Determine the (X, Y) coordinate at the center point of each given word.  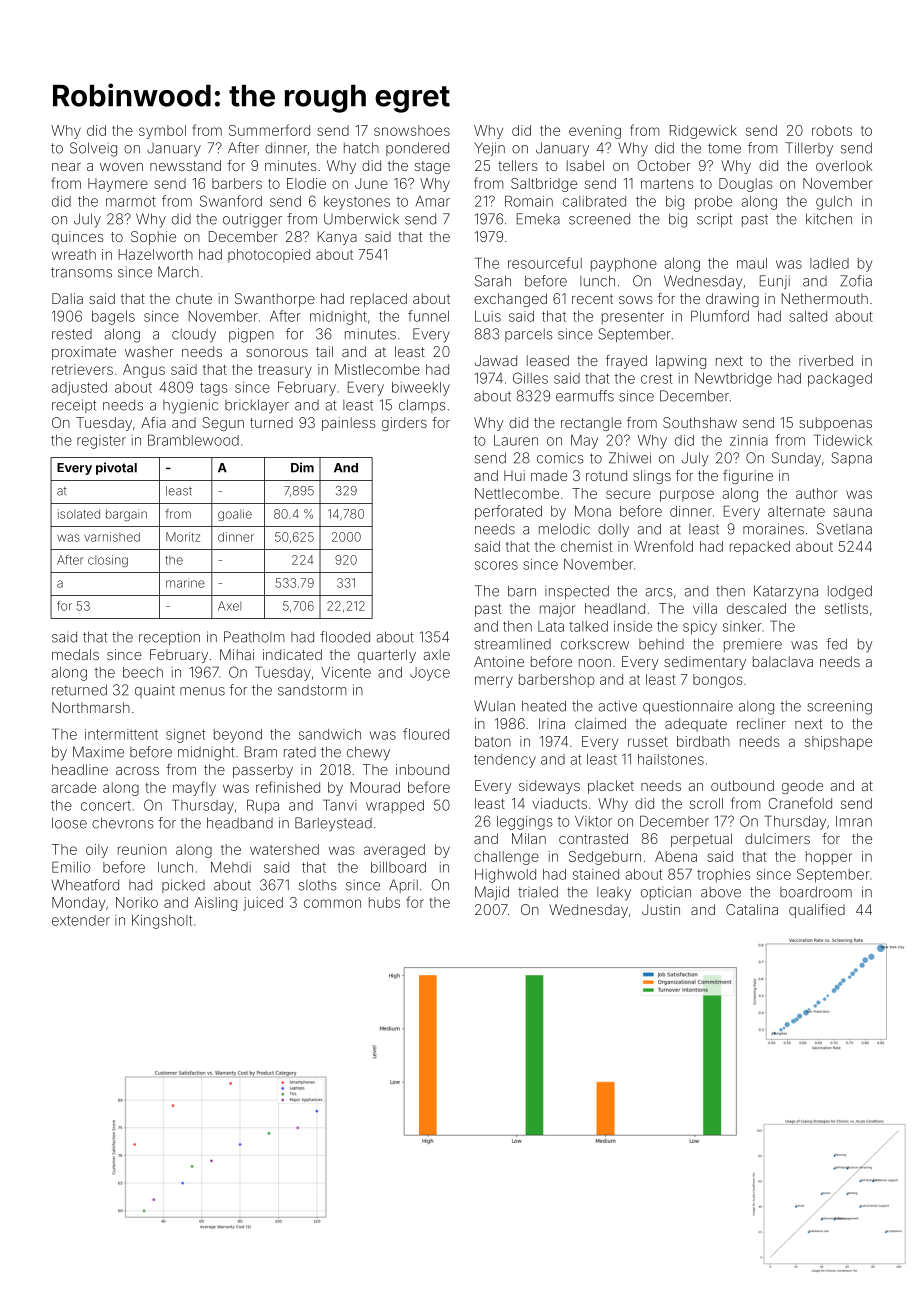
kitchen (829, 219)
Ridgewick (703, 132)
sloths (317, 885)
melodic (564, 529)
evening (595, 132)
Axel (229, 606)
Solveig (93, 149)
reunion (142, 849)
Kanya (337, 238)
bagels (113, 318)
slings (652, 477)
